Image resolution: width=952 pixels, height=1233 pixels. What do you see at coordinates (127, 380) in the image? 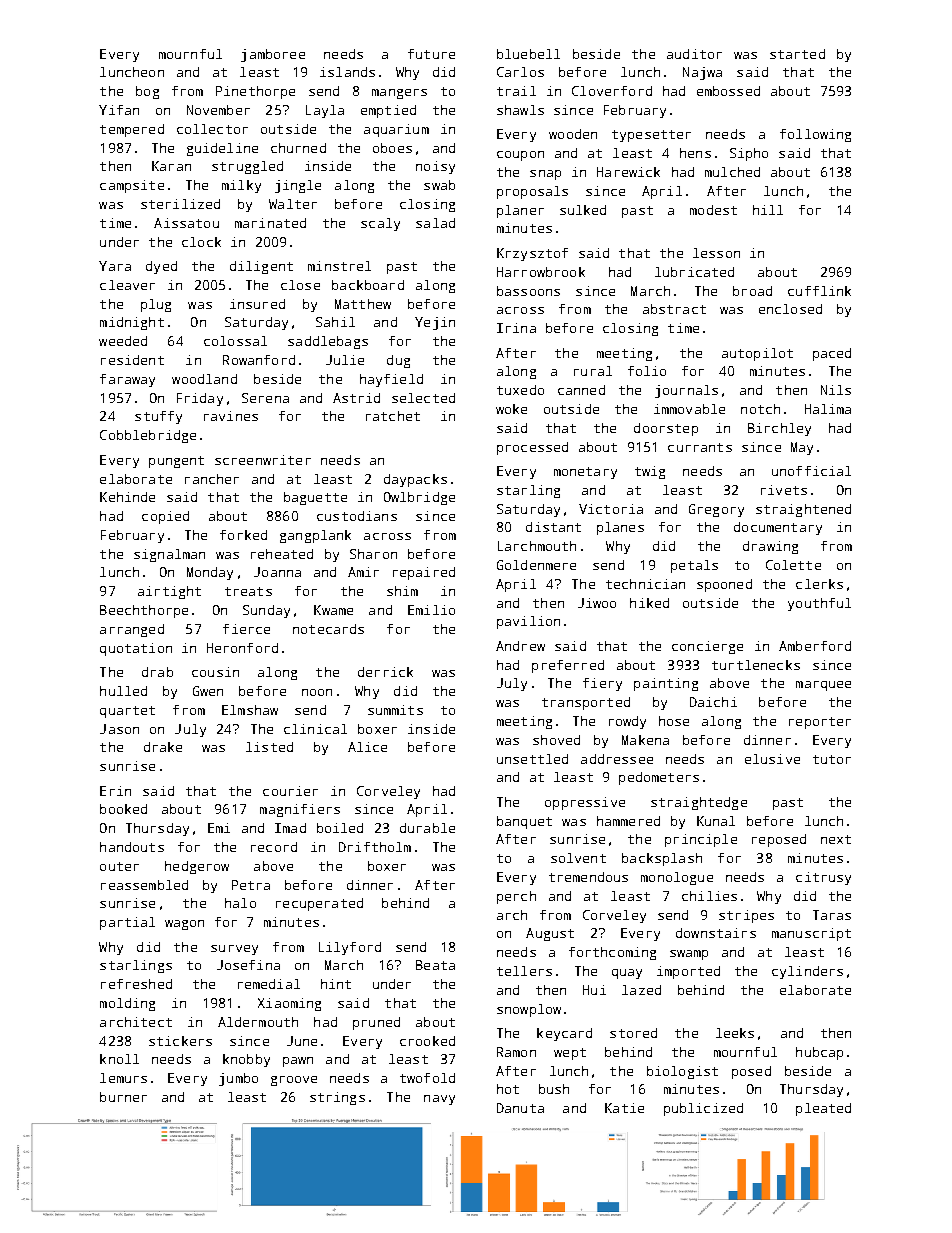
I see `faraway` at bounding box center [127, 380].
